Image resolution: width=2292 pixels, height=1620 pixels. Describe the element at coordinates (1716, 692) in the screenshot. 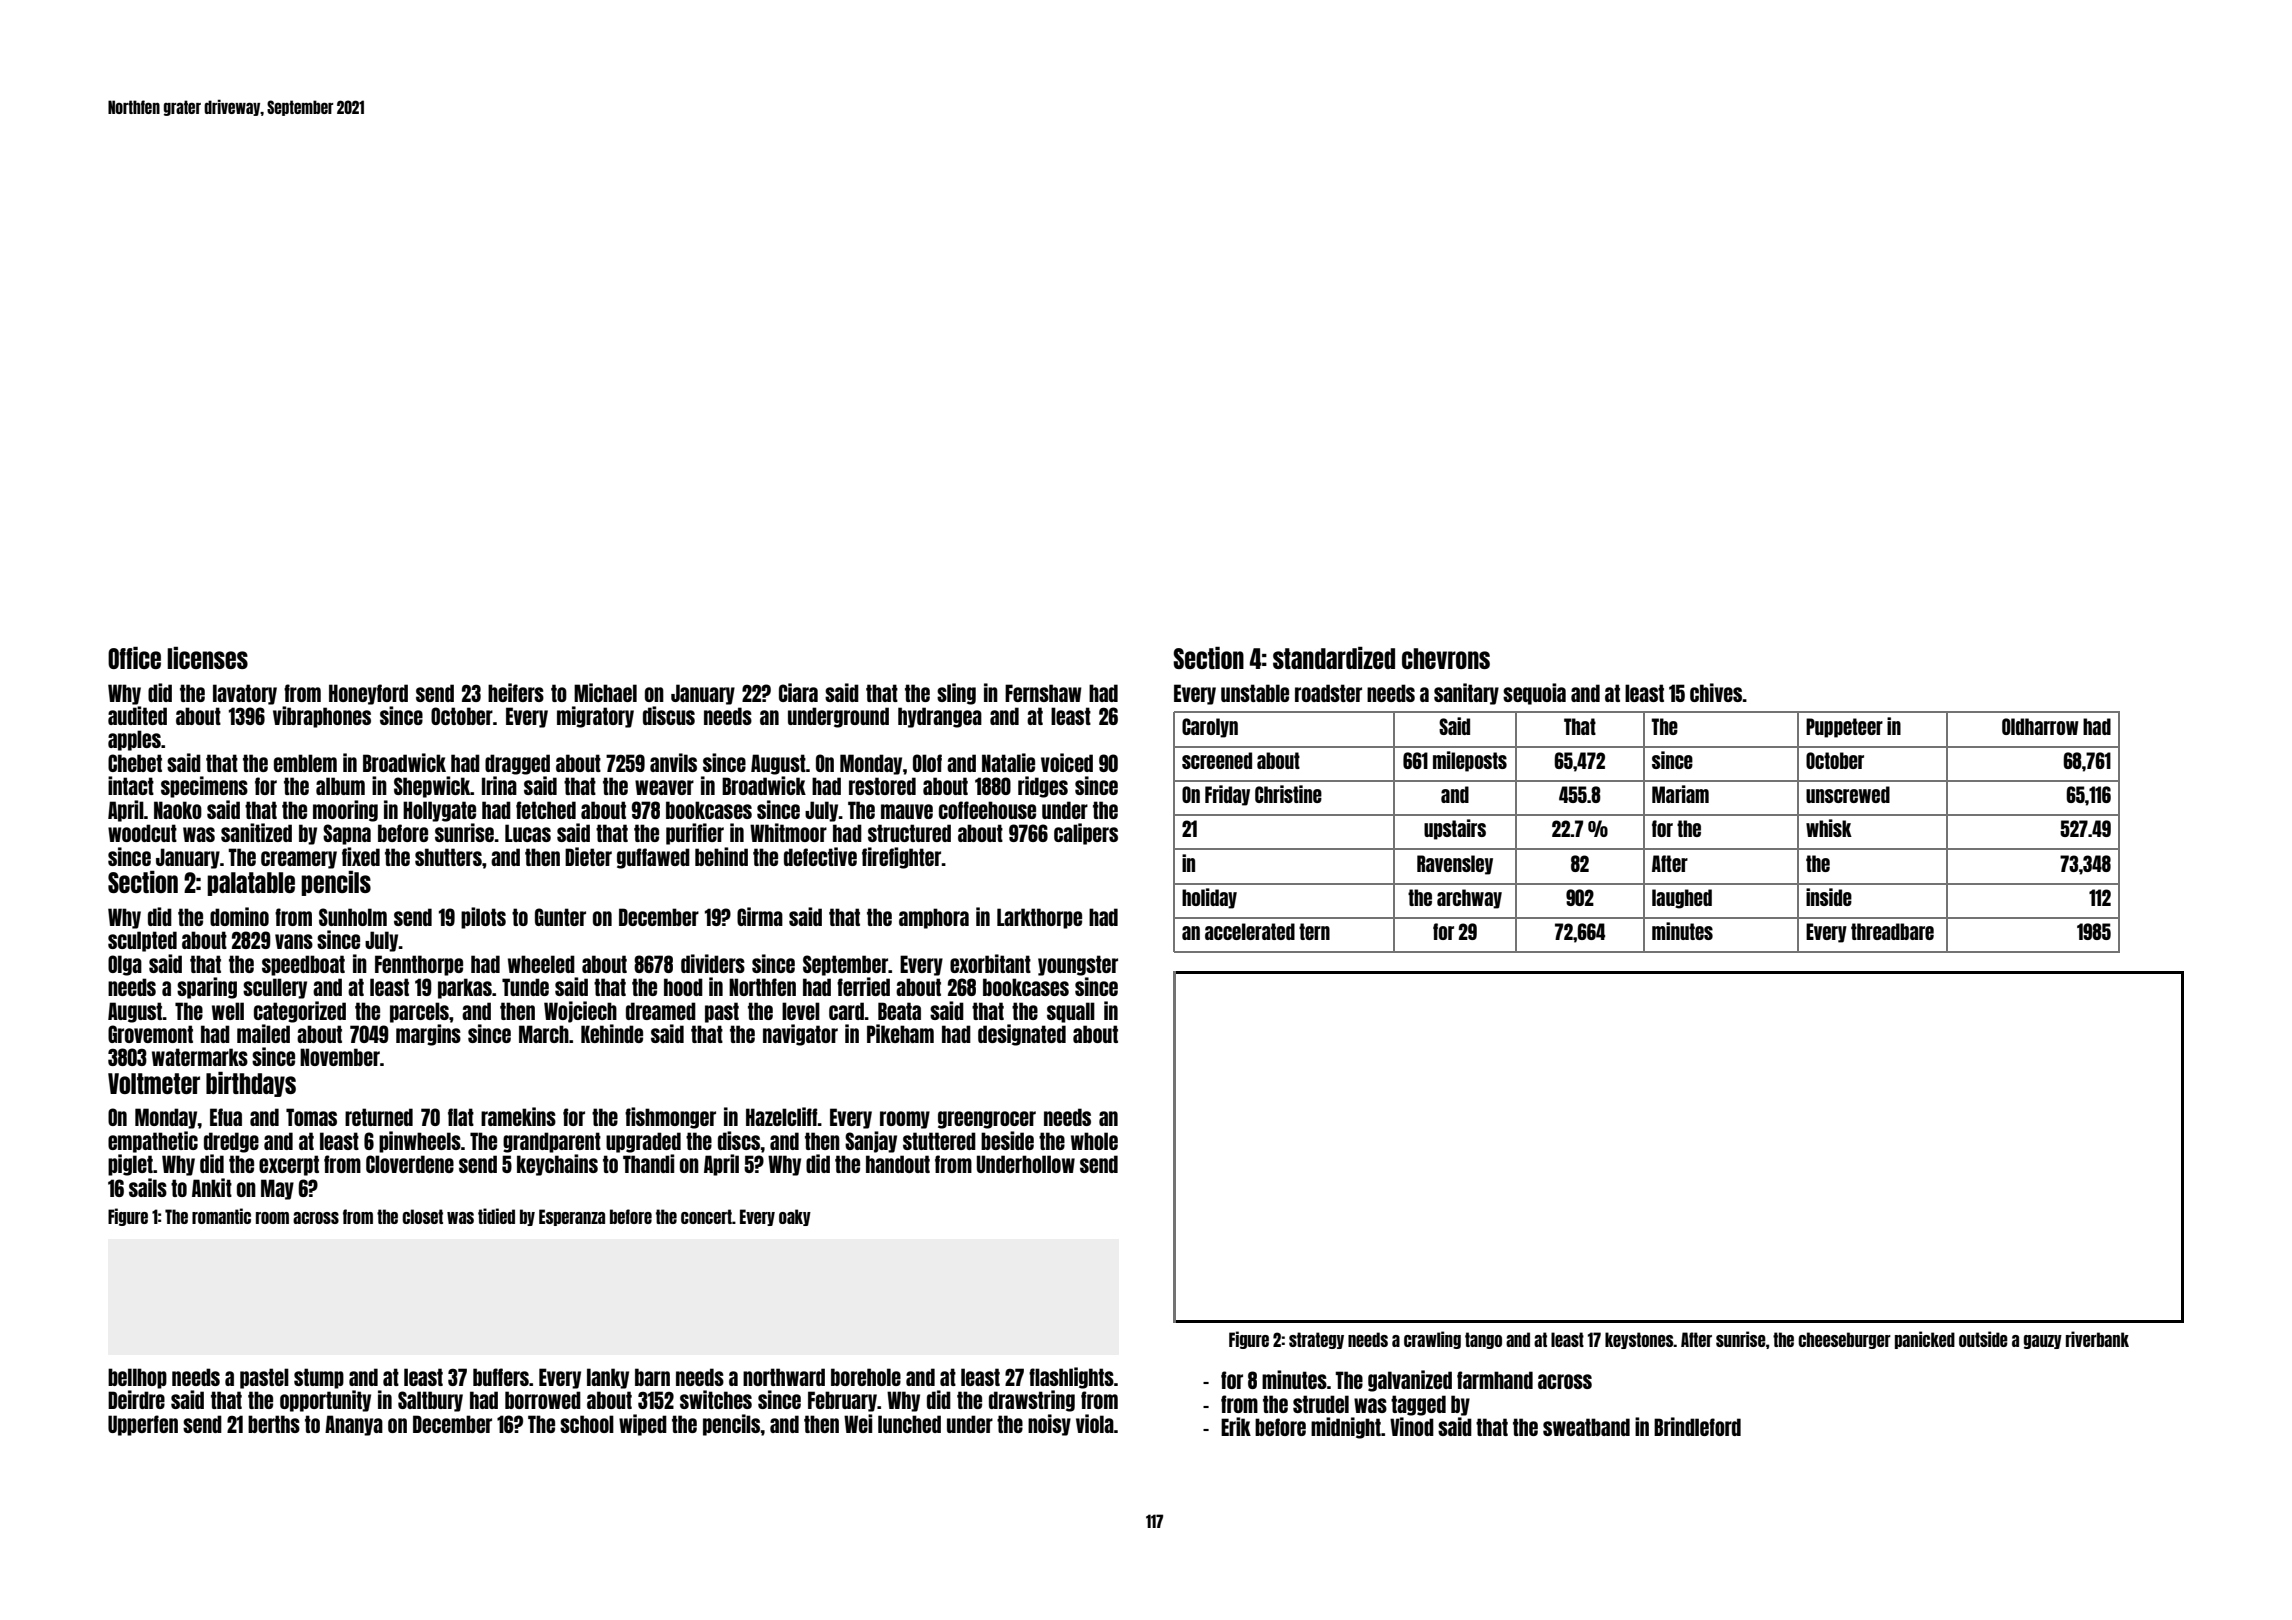

I see `chives` at that location.
